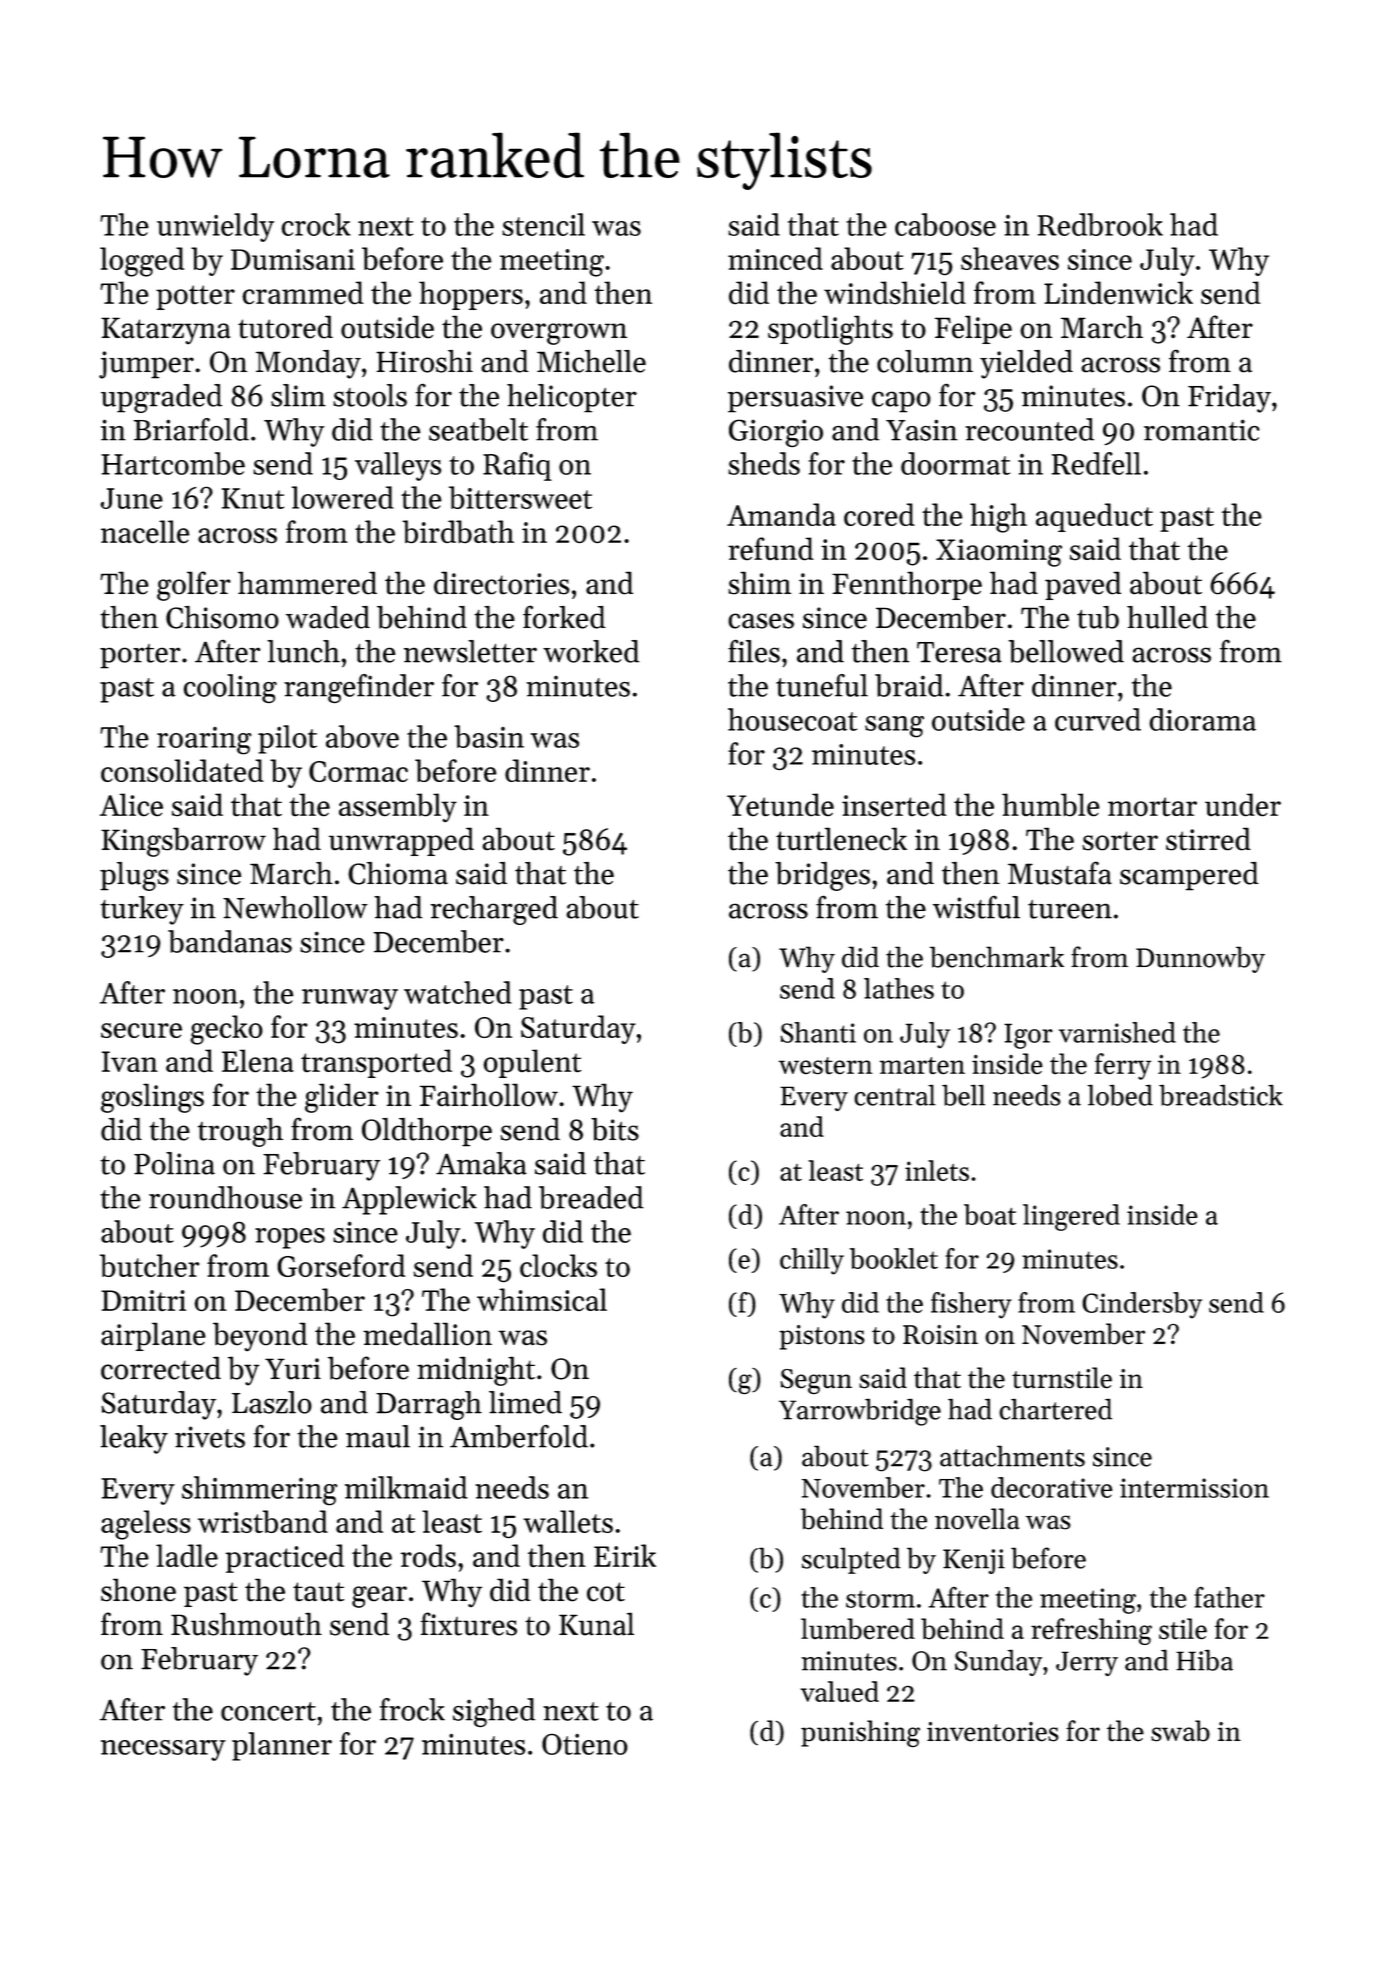  Describe the element at coordinates (1152, 806) in the page. I see `mortar` at that location.
